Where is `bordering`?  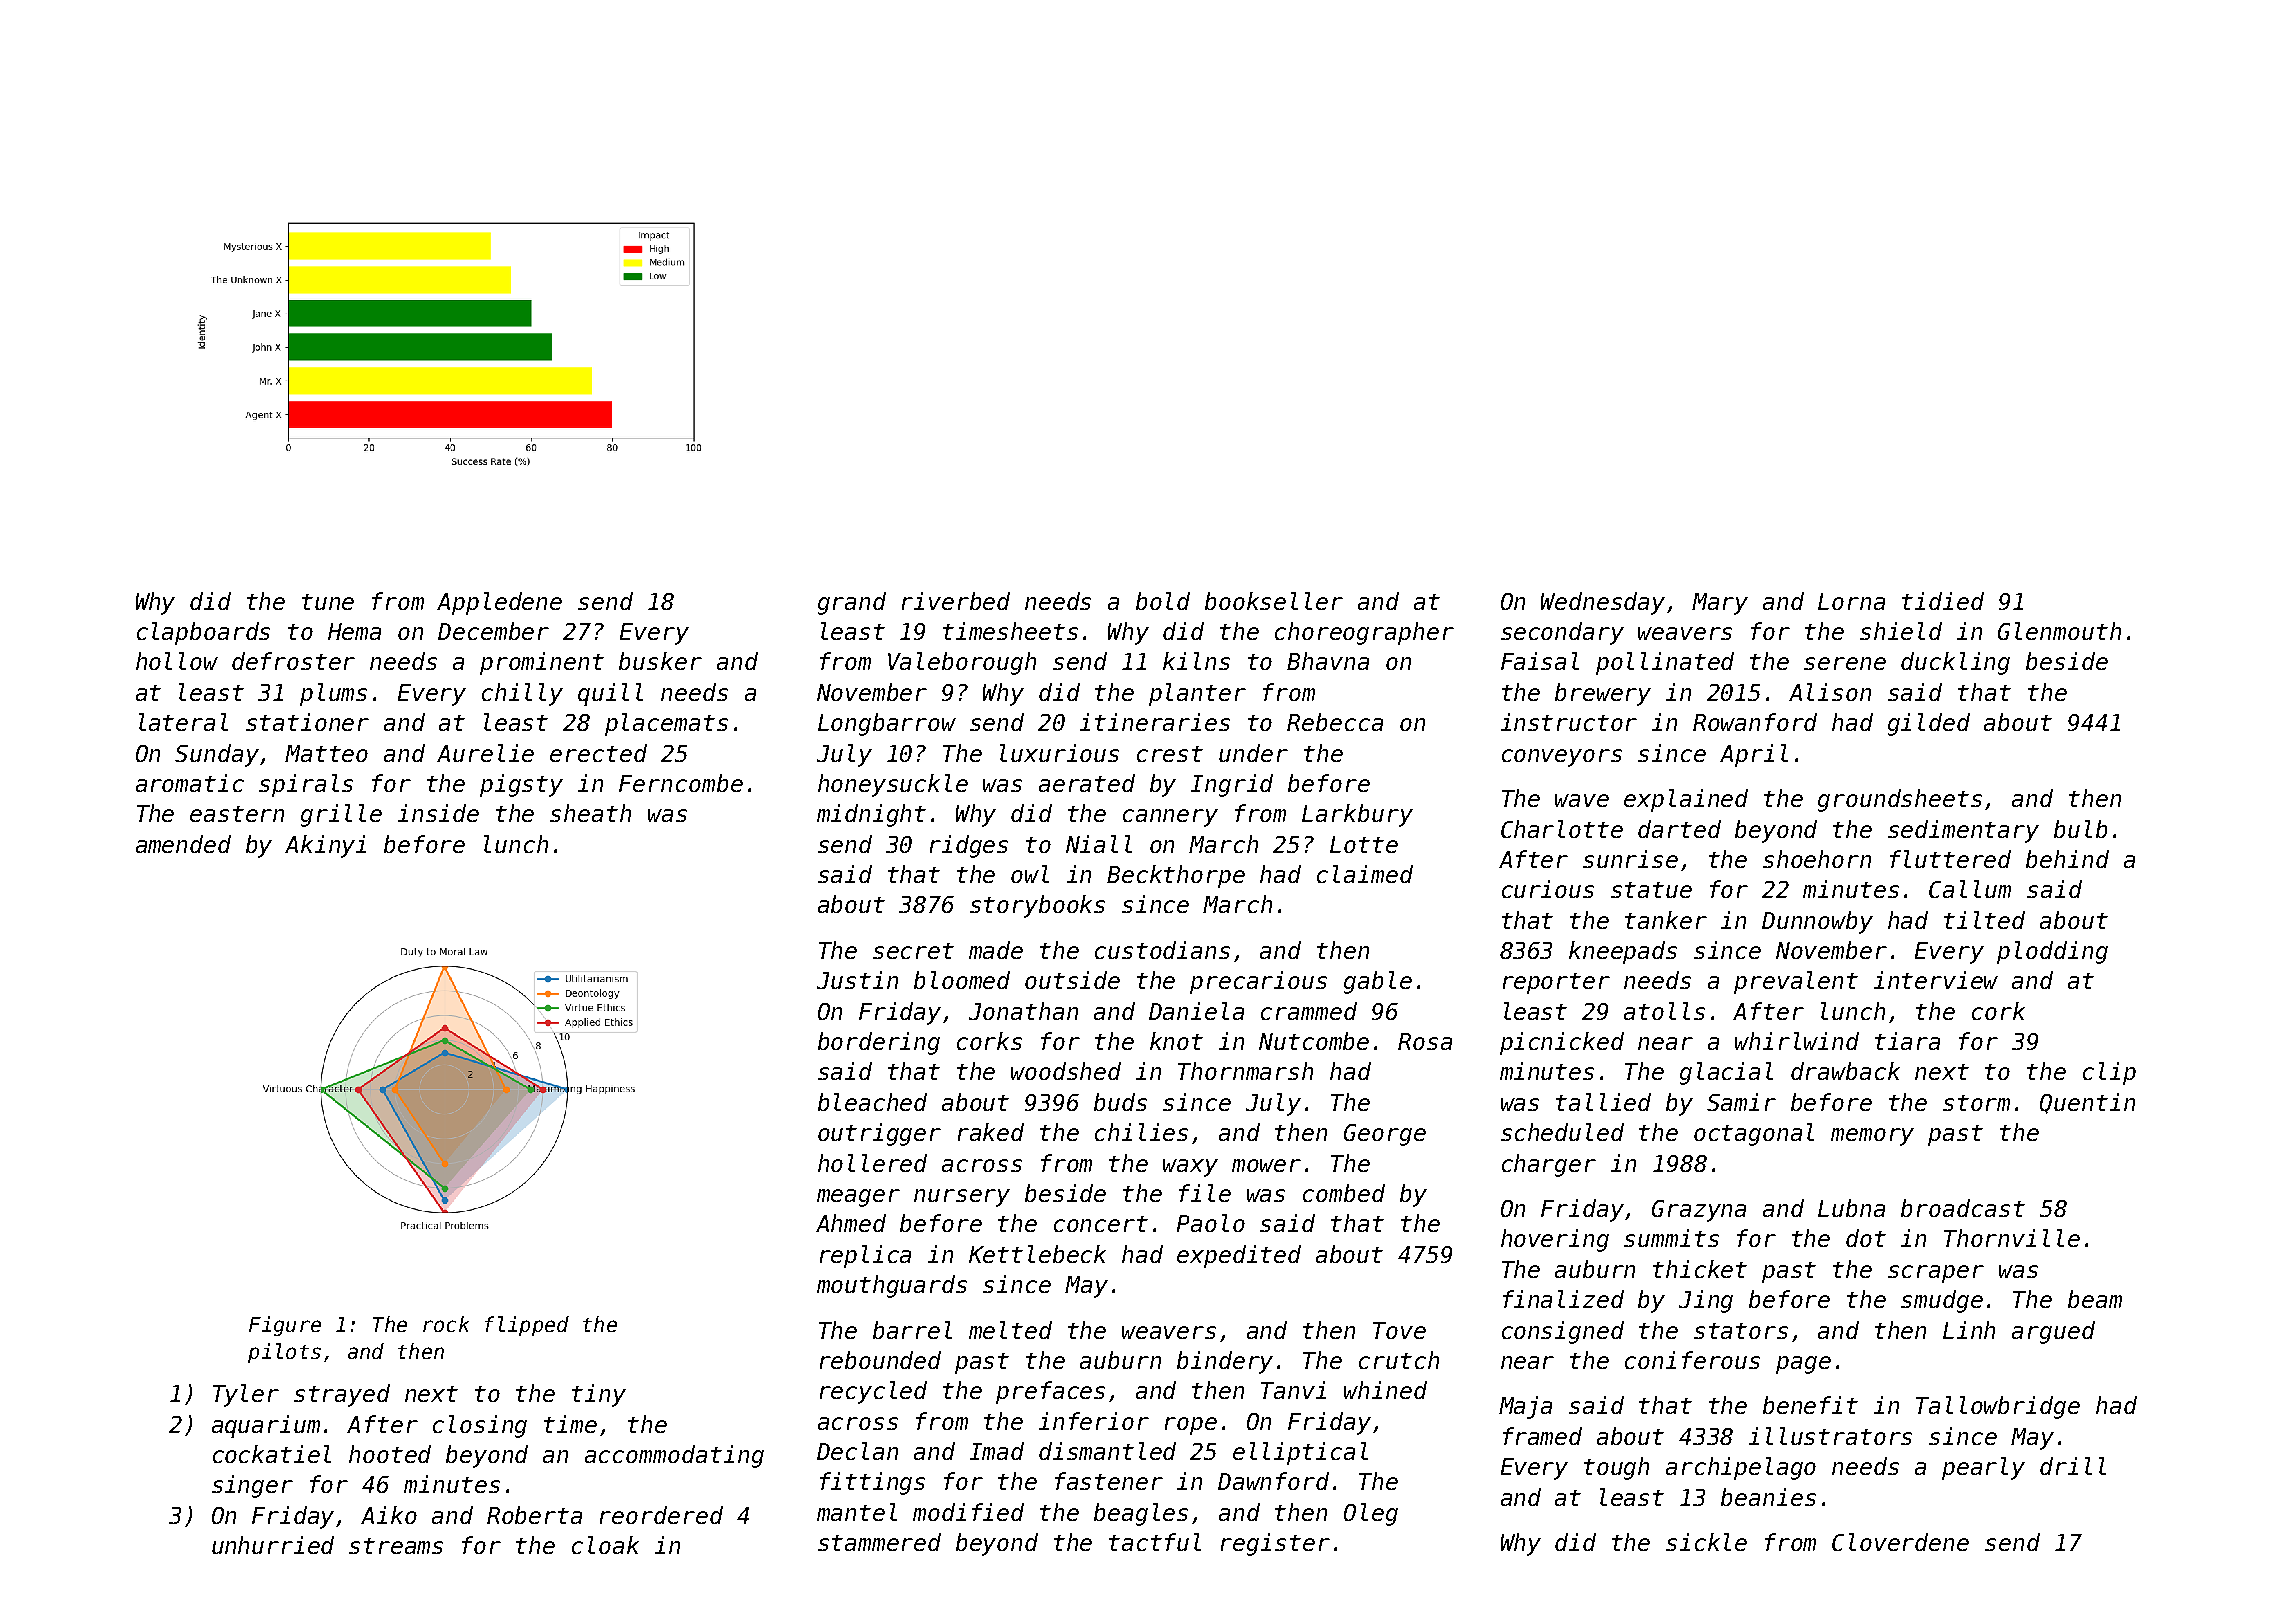 bordering is located at coordinates (879, 1043).
